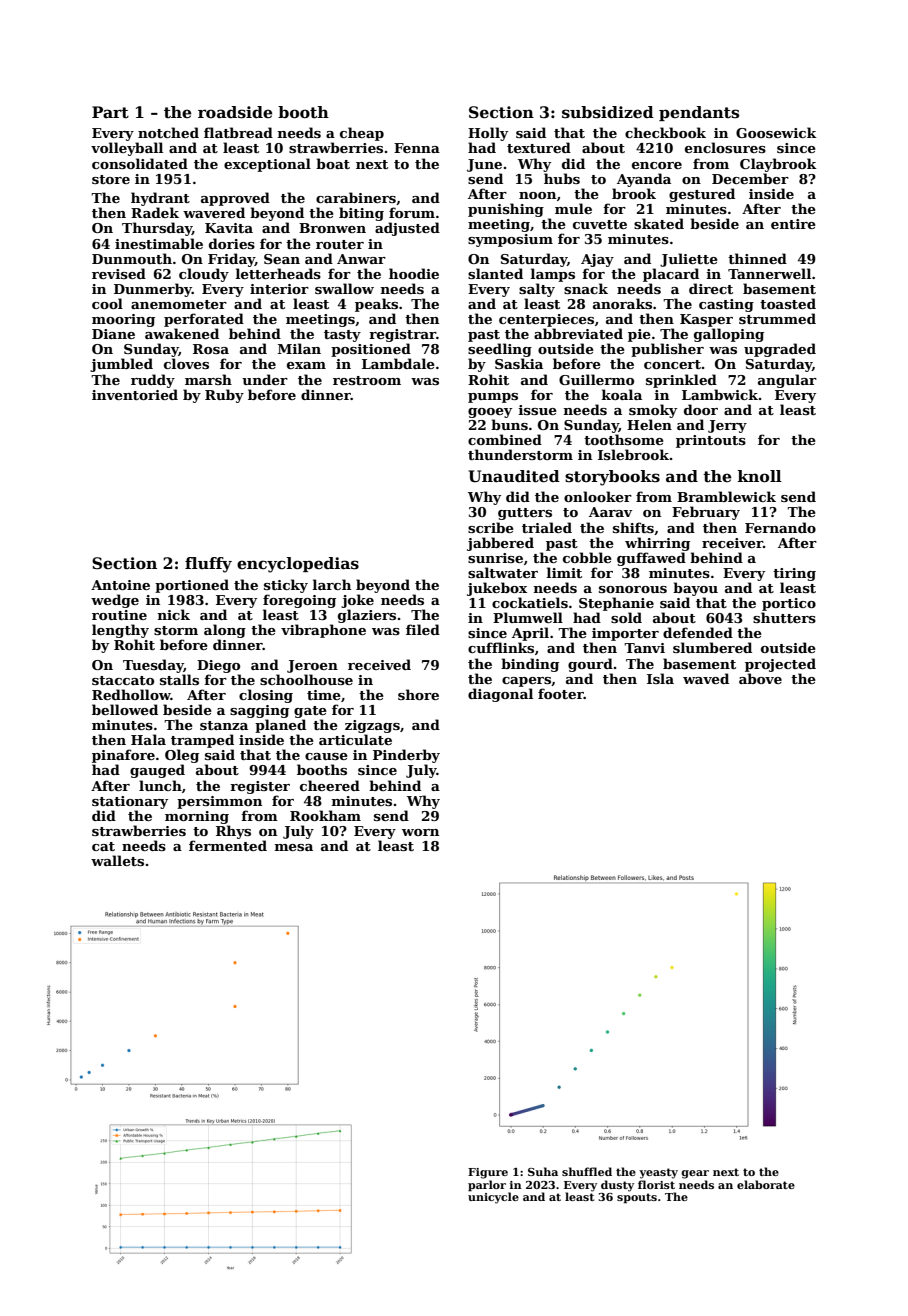  I want to click on noon, so click(537, 195).
